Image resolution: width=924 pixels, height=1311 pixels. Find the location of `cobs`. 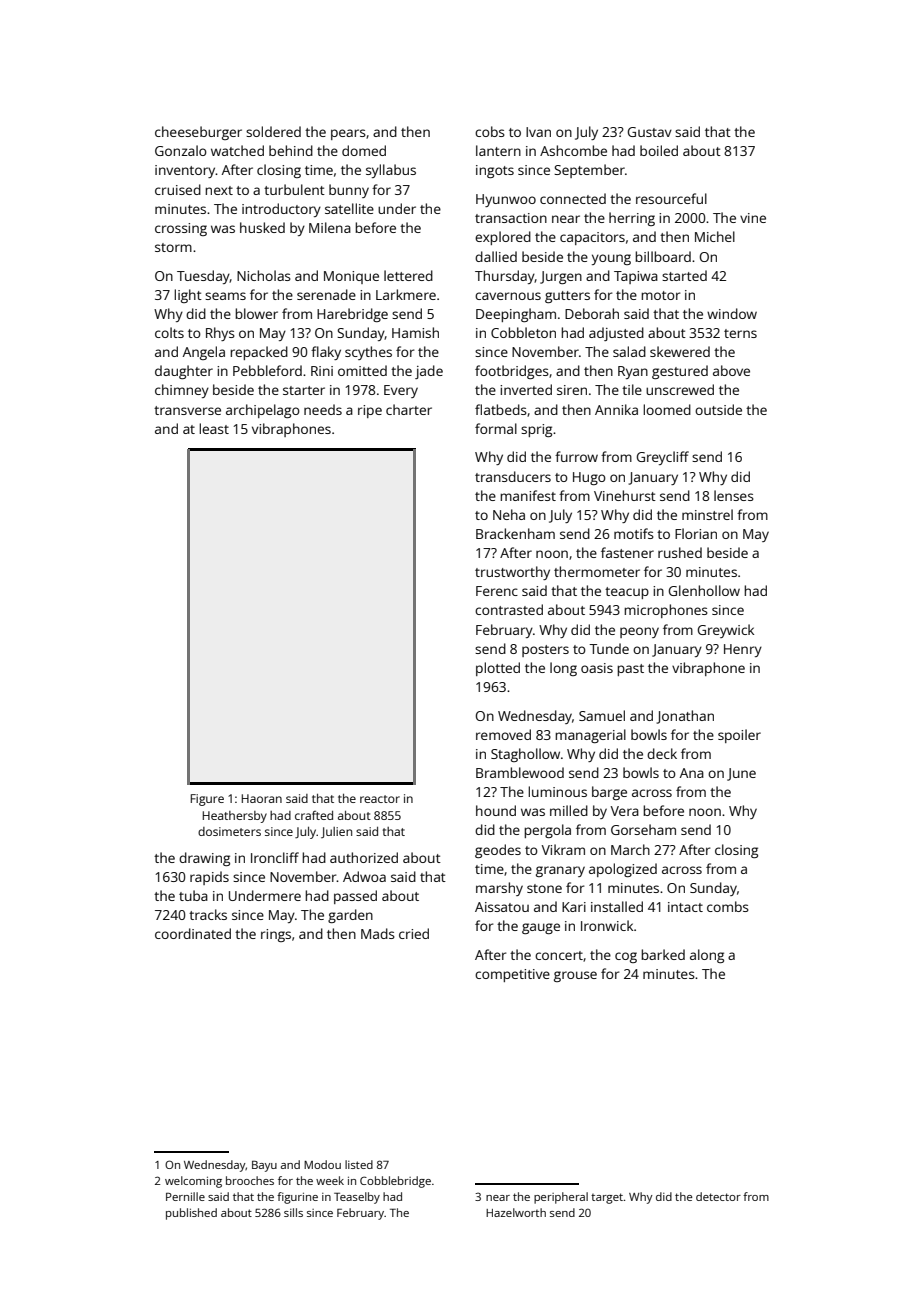

cobs is located at coordinates (490, 131).
